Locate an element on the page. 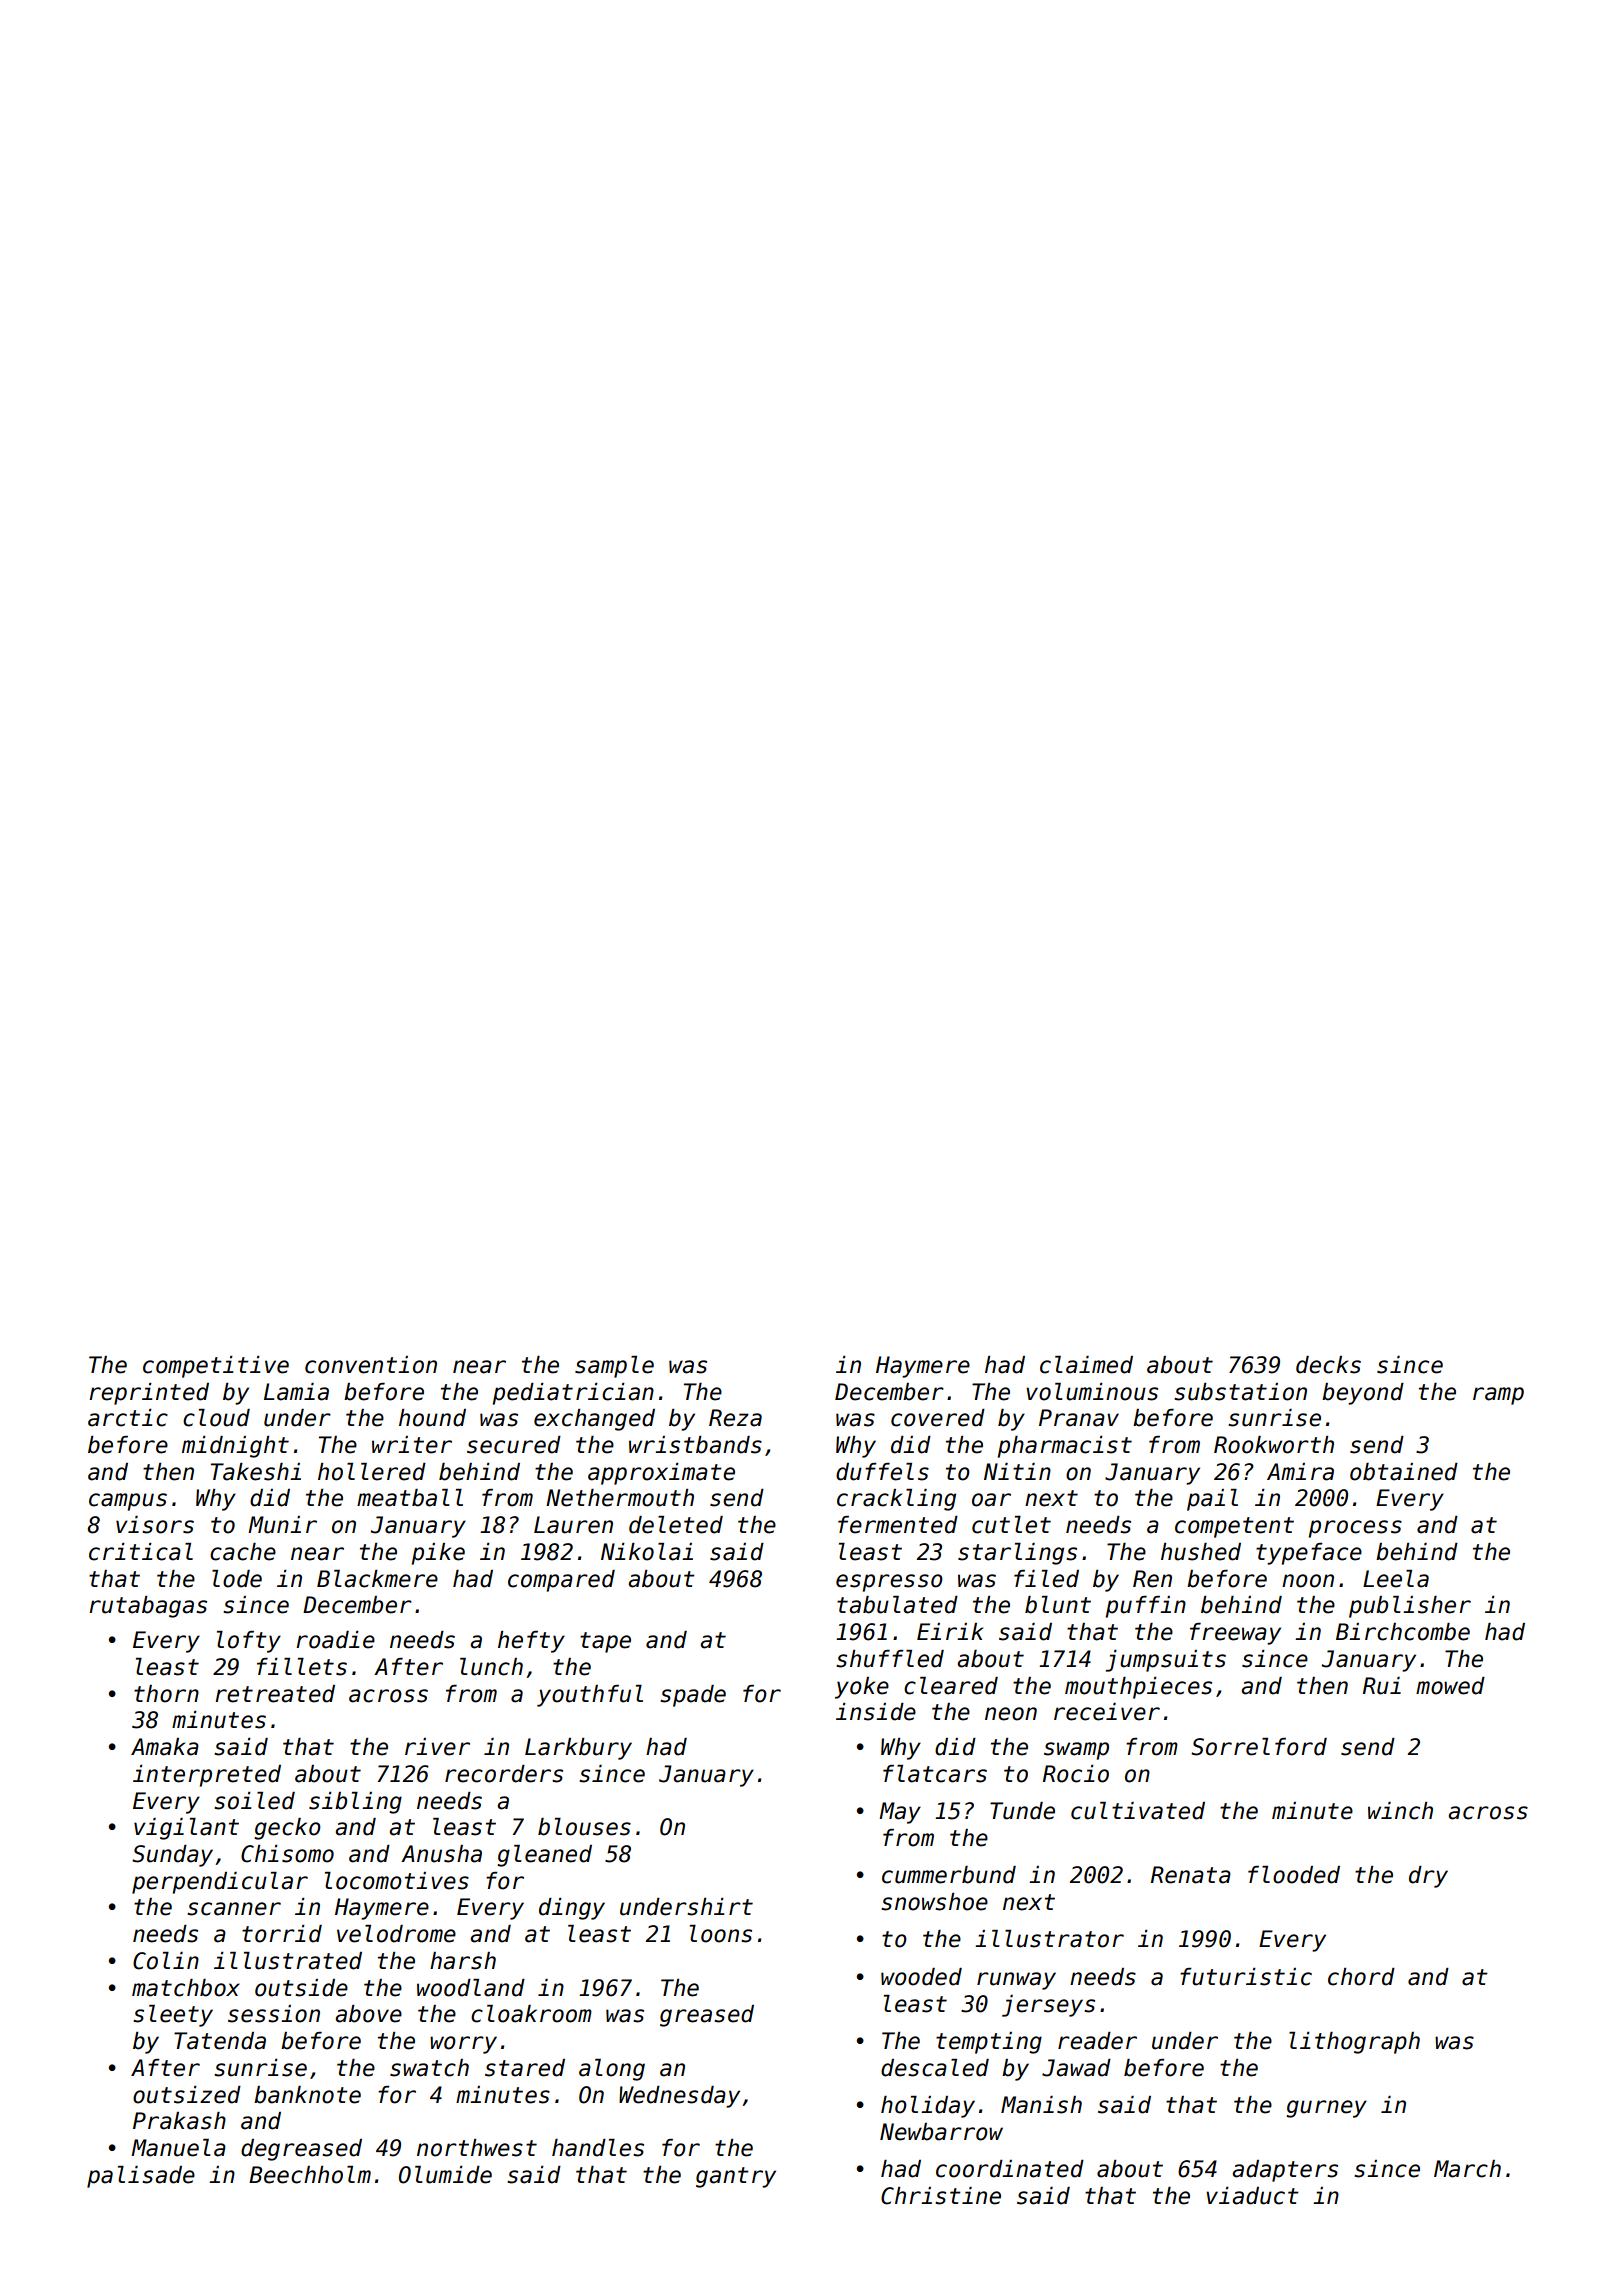 The image size is (1620, 2292). mowed is located at coordinates (1450, 1686).
